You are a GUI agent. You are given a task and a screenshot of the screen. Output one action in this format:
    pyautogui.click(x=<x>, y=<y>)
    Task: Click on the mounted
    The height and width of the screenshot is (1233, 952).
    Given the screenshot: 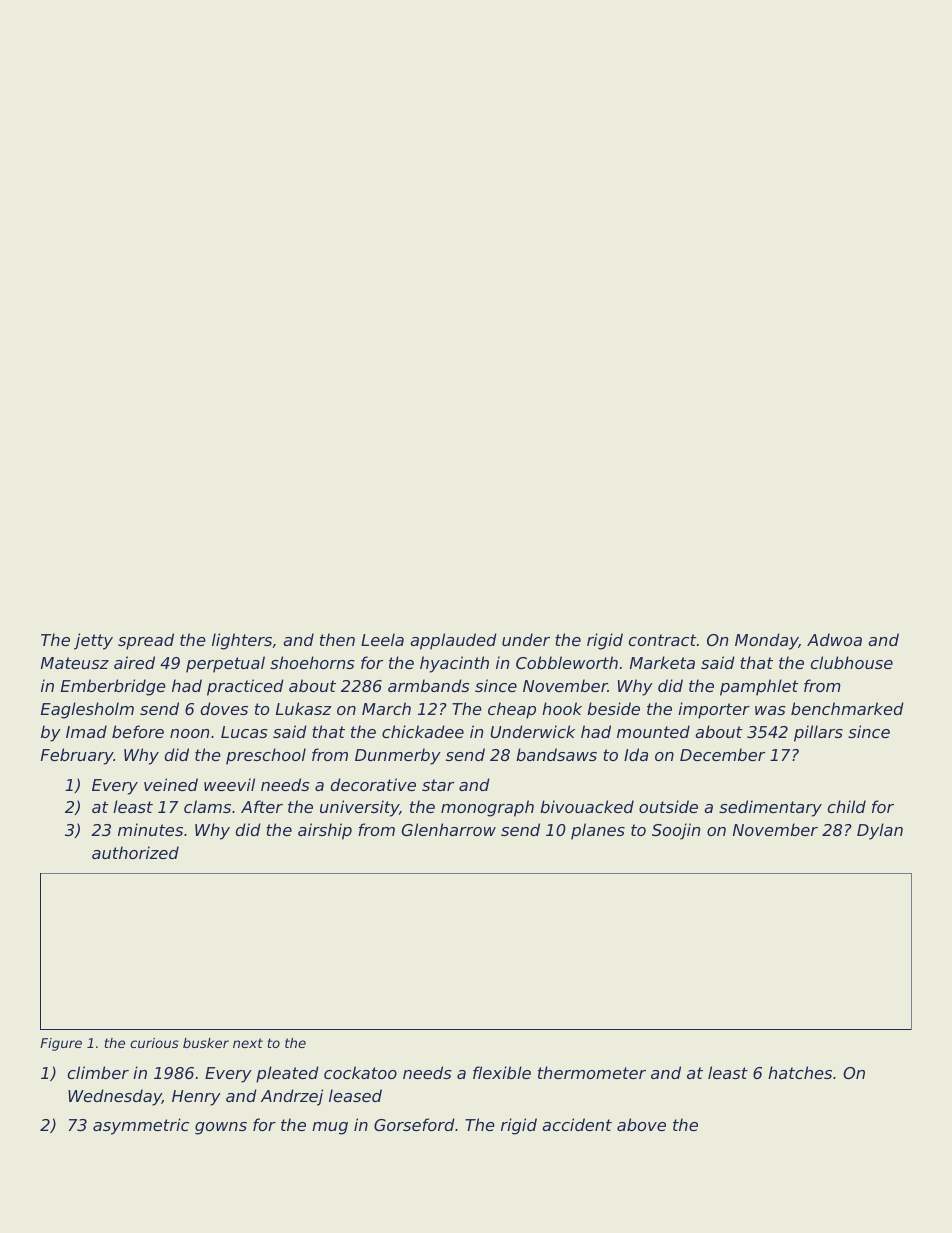 What is the action you would take?
    pyautogui.click(x=653, y=731)
